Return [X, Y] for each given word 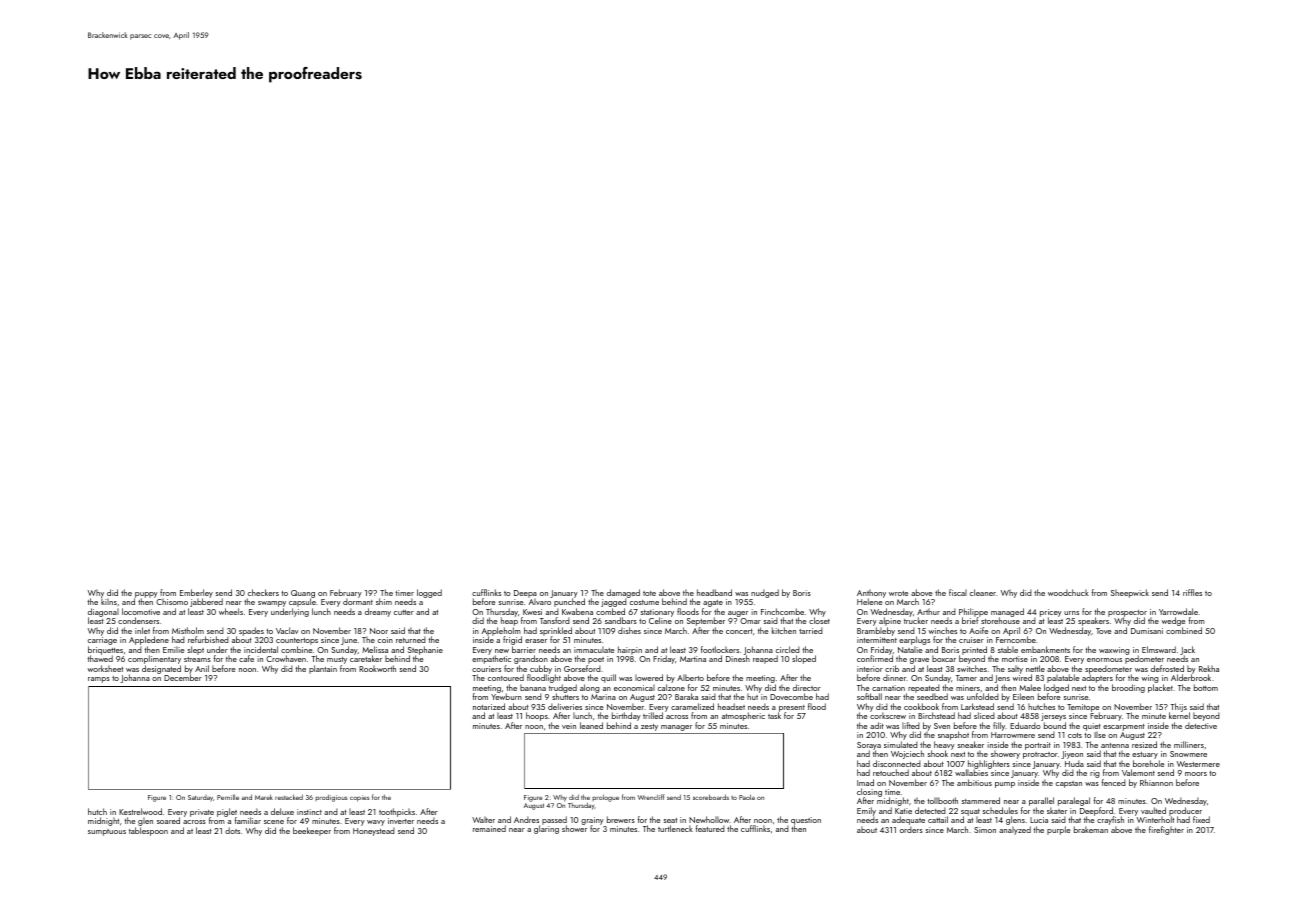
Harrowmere [1013, 735]
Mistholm [188, 630]
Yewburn [506, 697]
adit [877, 725]
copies [359, 798]
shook [938, 753]
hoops [537, 716]
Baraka [686, 696]
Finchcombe [782, 611]
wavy [376, 823]
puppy [146, 595]
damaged [623, 594]
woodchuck [1068, 592]
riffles [1192, 592]
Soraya [869, 746]
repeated [924, 689]
